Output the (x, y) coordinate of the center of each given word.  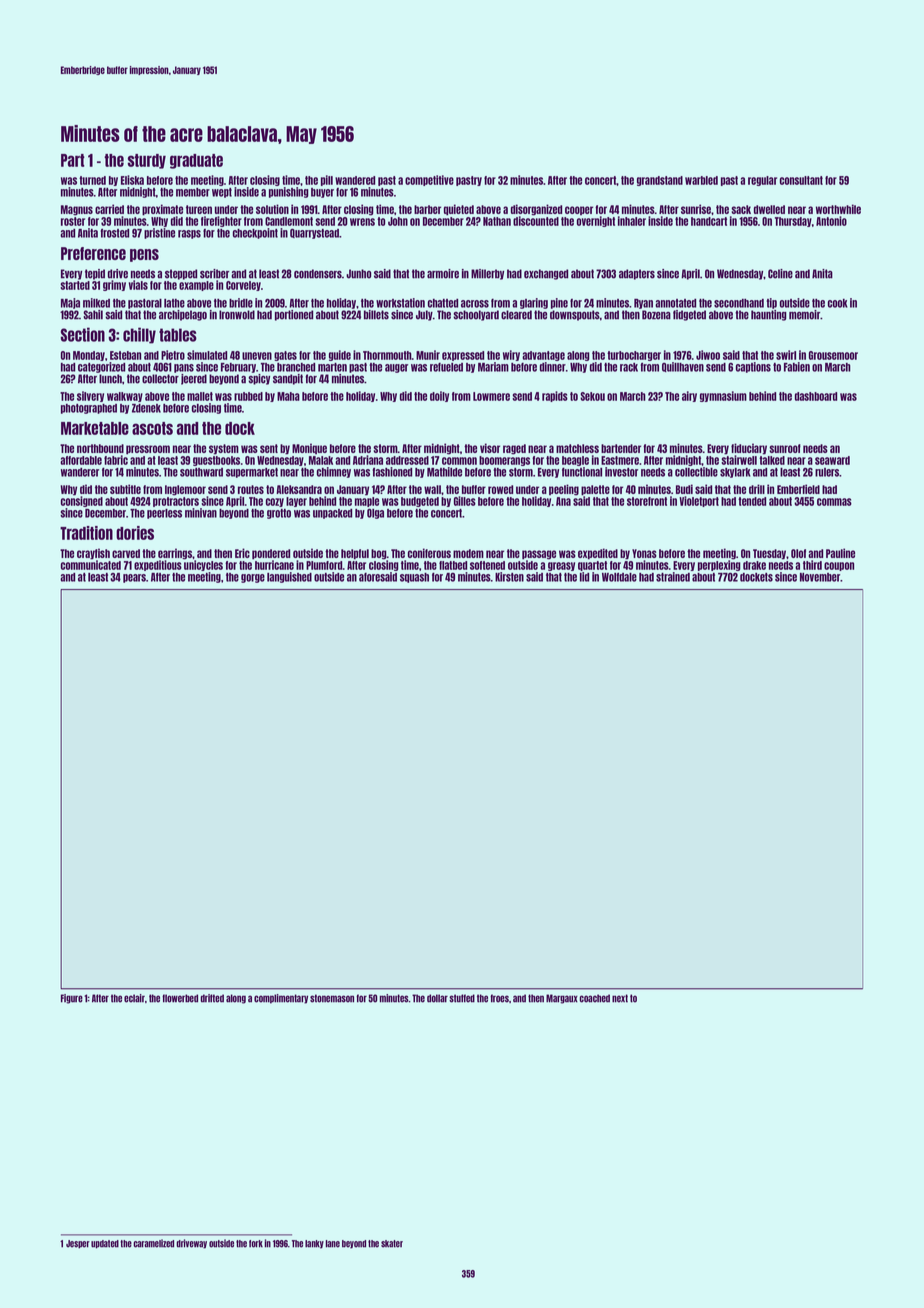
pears (134, 578)
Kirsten (509, 577)
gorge (253, 578)
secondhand (739, 303)
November (820, 577)
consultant (801, 180)
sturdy (147, 161)
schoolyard (476, 315)
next (620, 998)
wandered (355, 180)
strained (673, 577)
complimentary (281, 999)
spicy (259, 379)
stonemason (332, 998)
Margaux (562, 999)
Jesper (78, 1244)
